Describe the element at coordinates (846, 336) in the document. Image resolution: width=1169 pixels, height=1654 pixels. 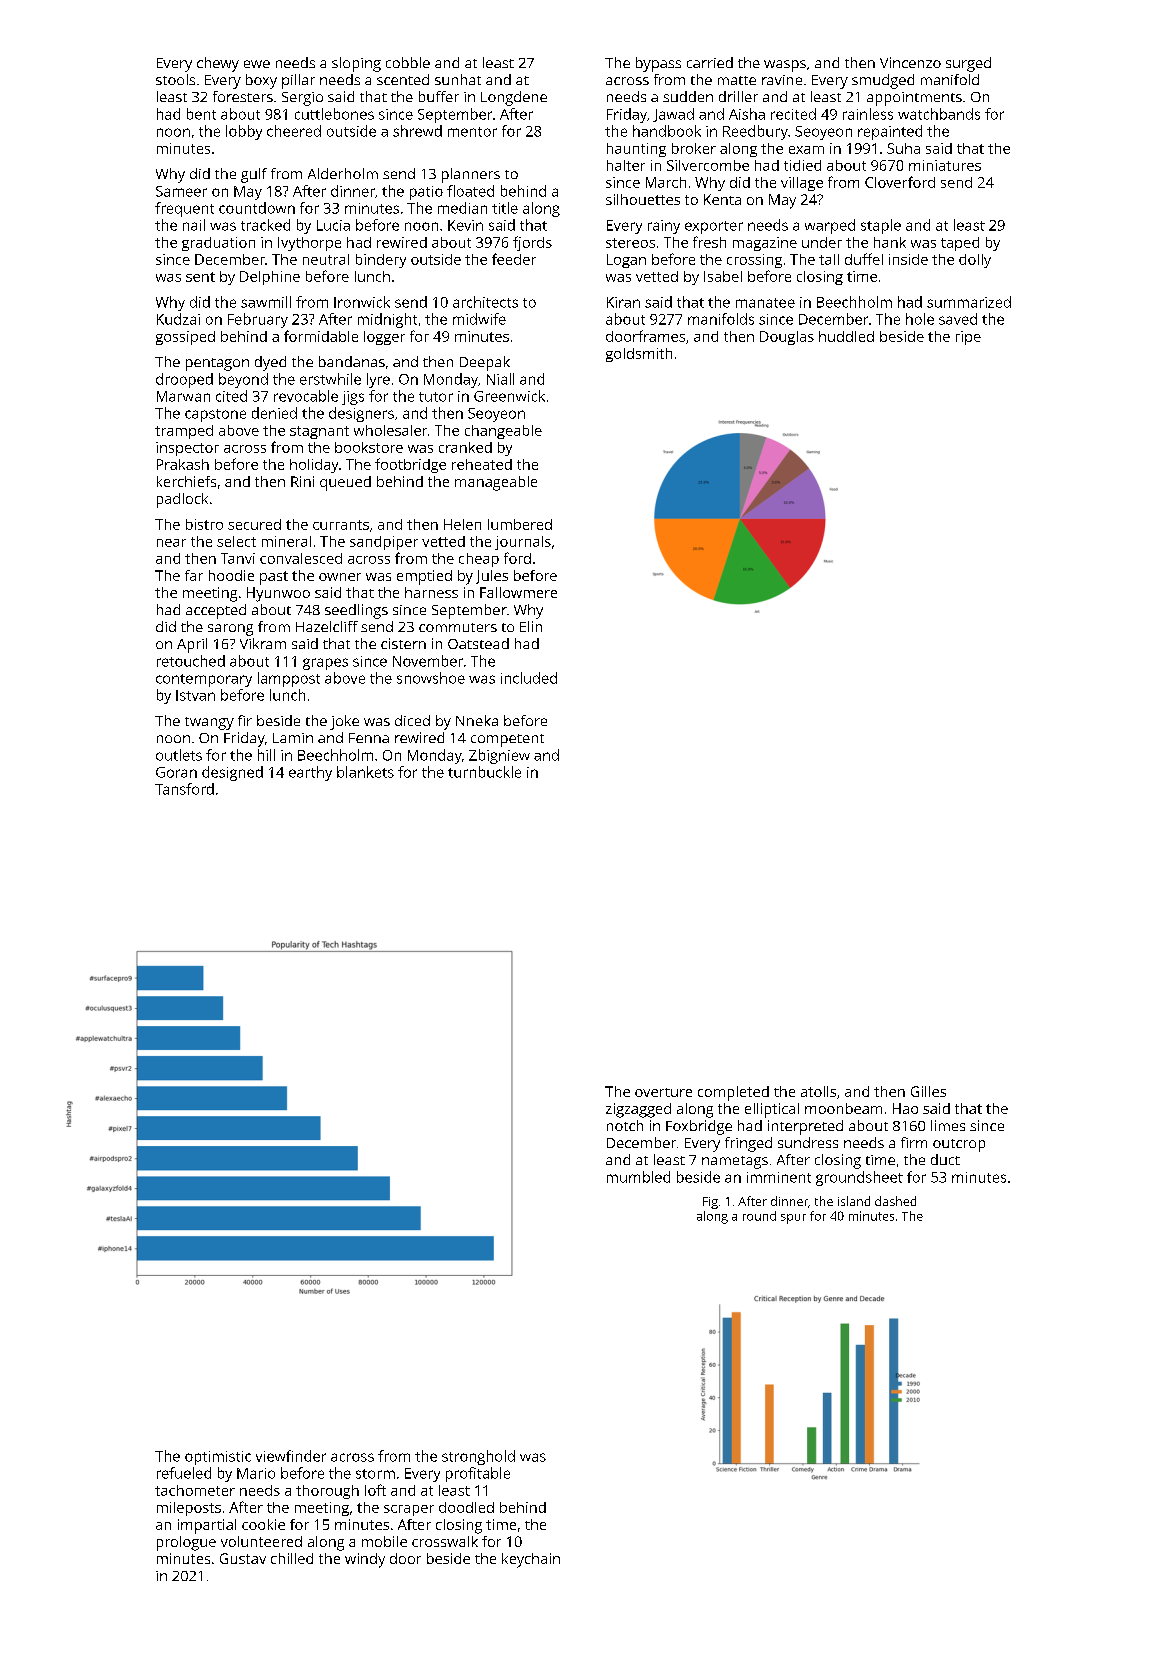
I see `huddled` at that location.
